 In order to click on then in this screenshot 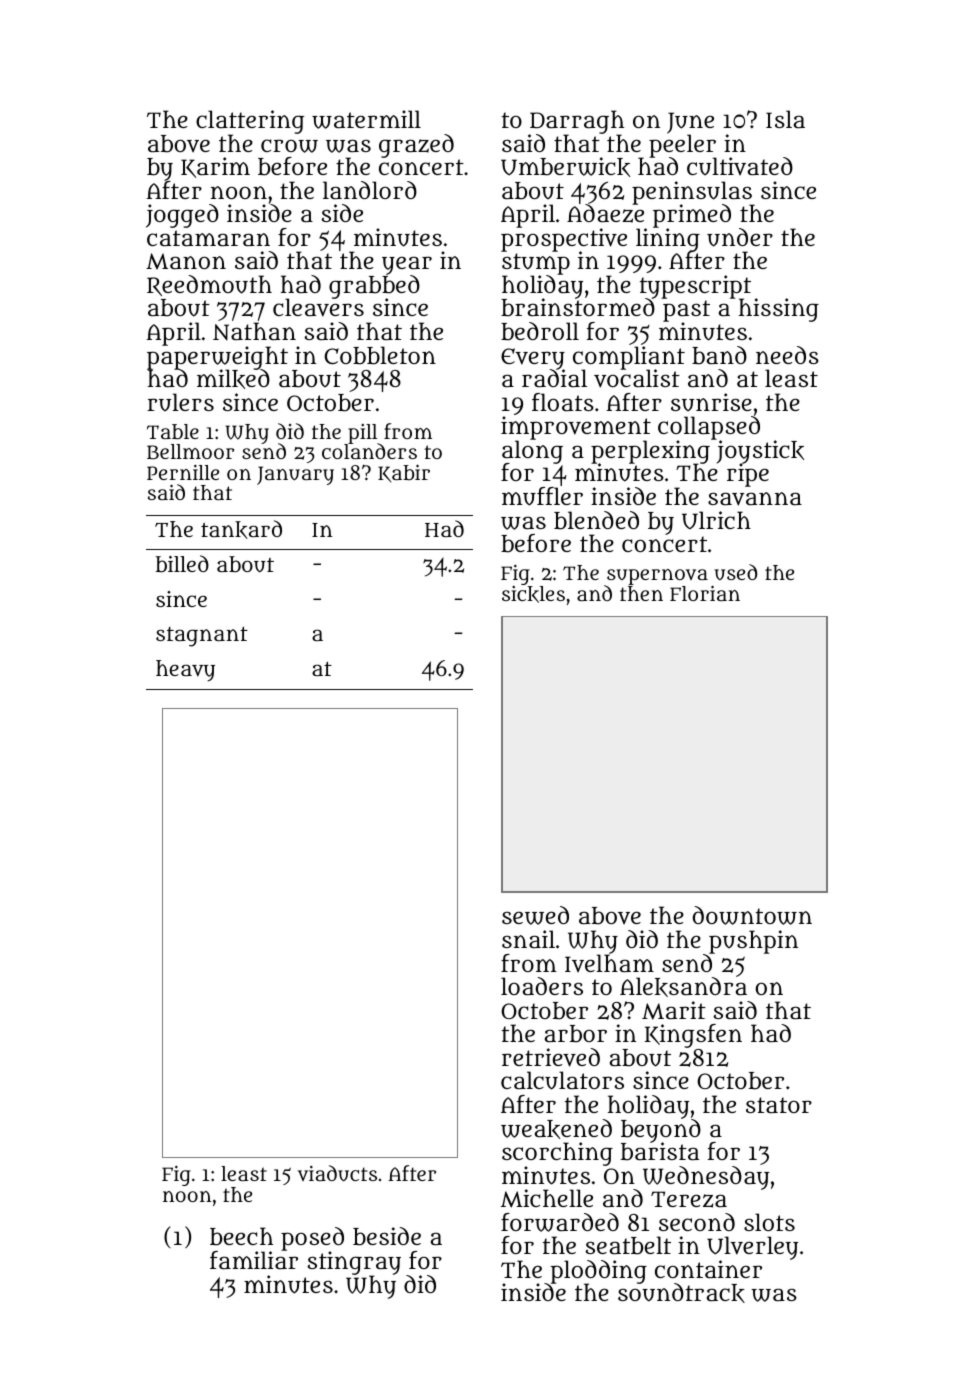, I will do `click(641, 593)`.
